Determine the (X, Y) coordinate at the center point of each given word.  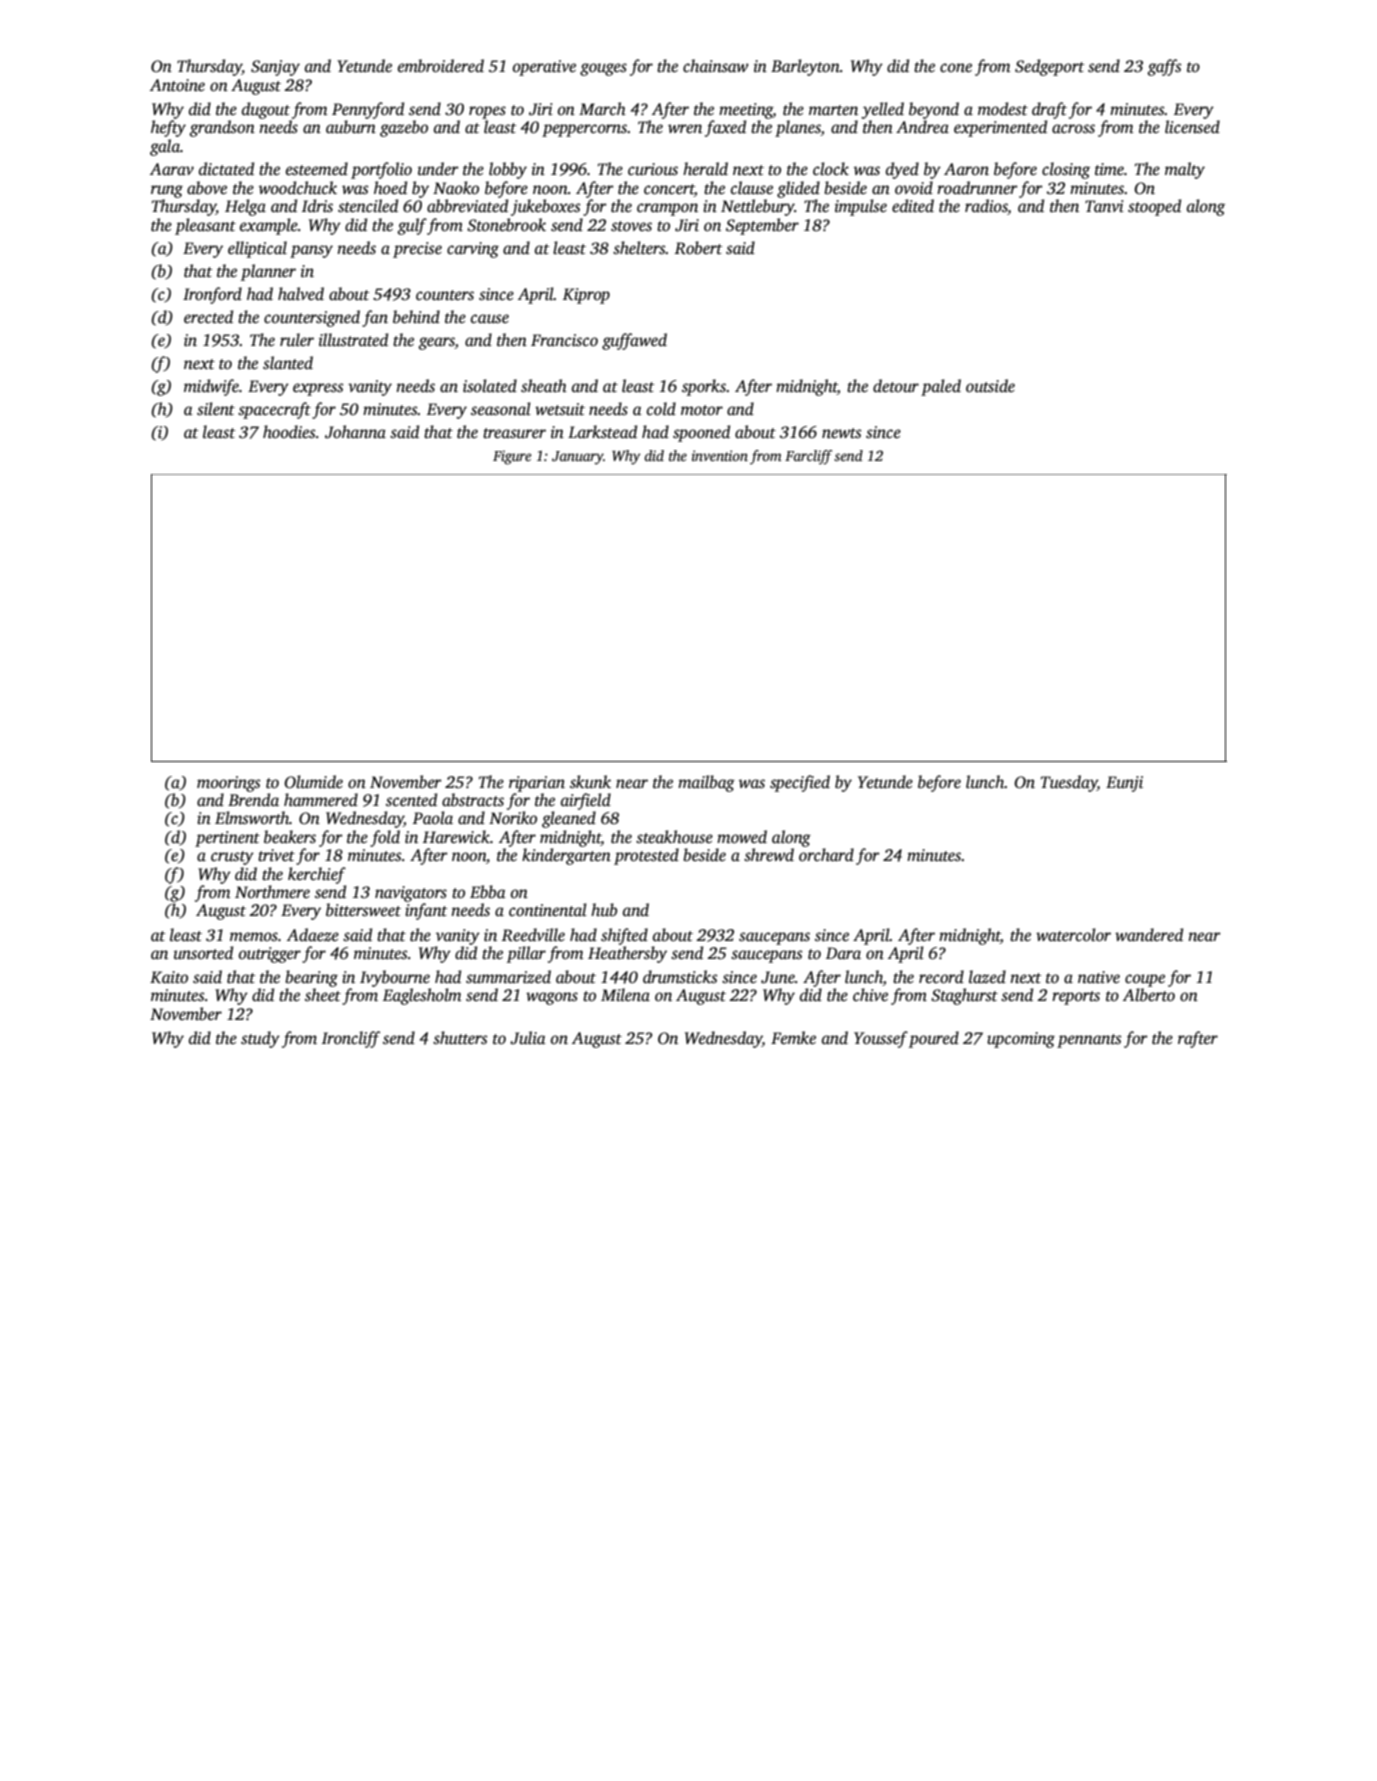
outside (990, 386)
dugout (266, 110)
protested (646, 856)
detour (896, 386)
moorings (228, 784)
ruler (297, 340)
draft (1049, 110)
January (578, 458)
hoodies (289, 432)
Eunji (1124, 784)
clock (831, 168)
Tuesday (1069, 783)
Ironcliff (351, 1039)
